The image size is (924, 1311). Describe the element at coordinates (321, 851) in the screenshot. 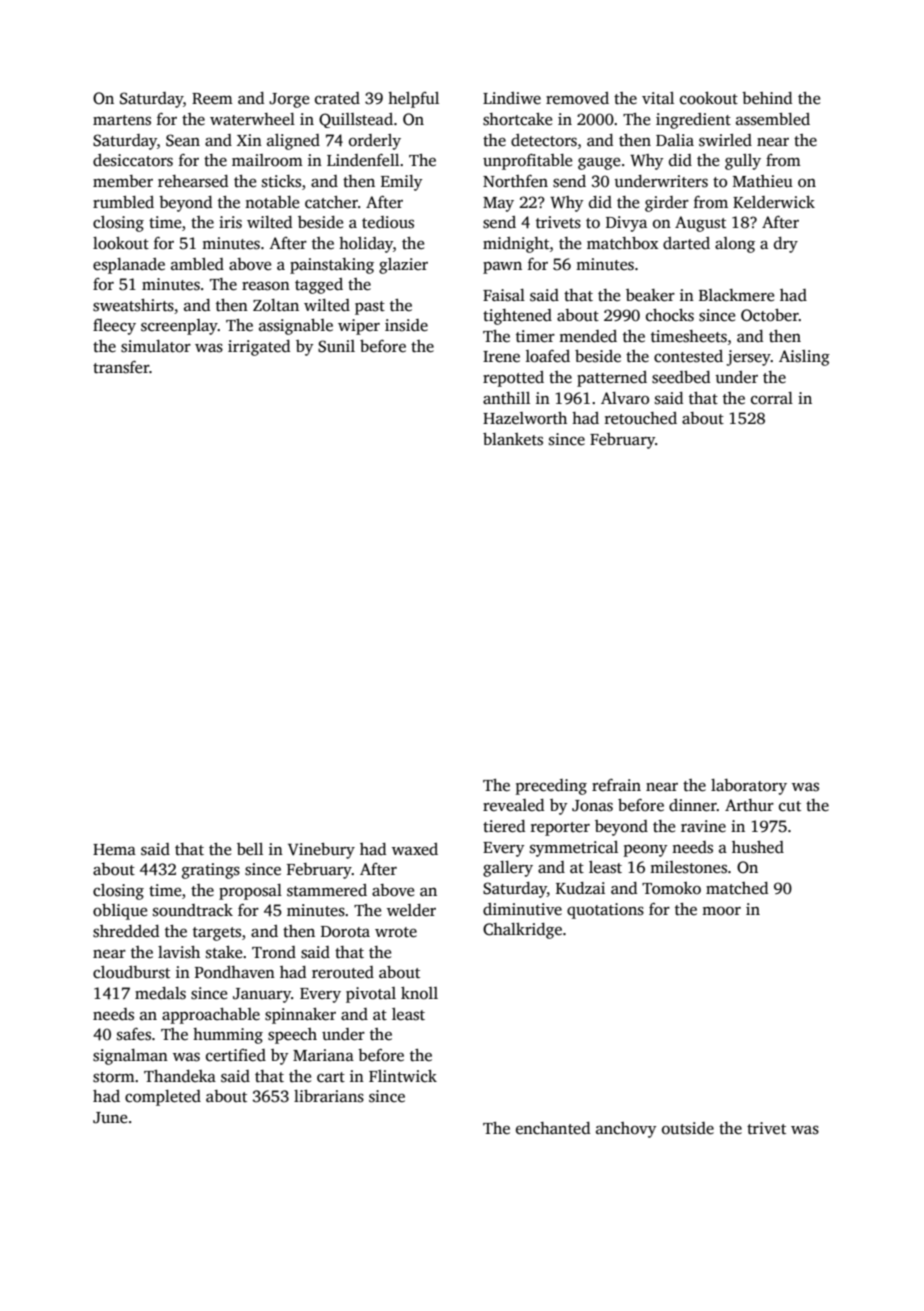

I see `Vinebury` at that location.
